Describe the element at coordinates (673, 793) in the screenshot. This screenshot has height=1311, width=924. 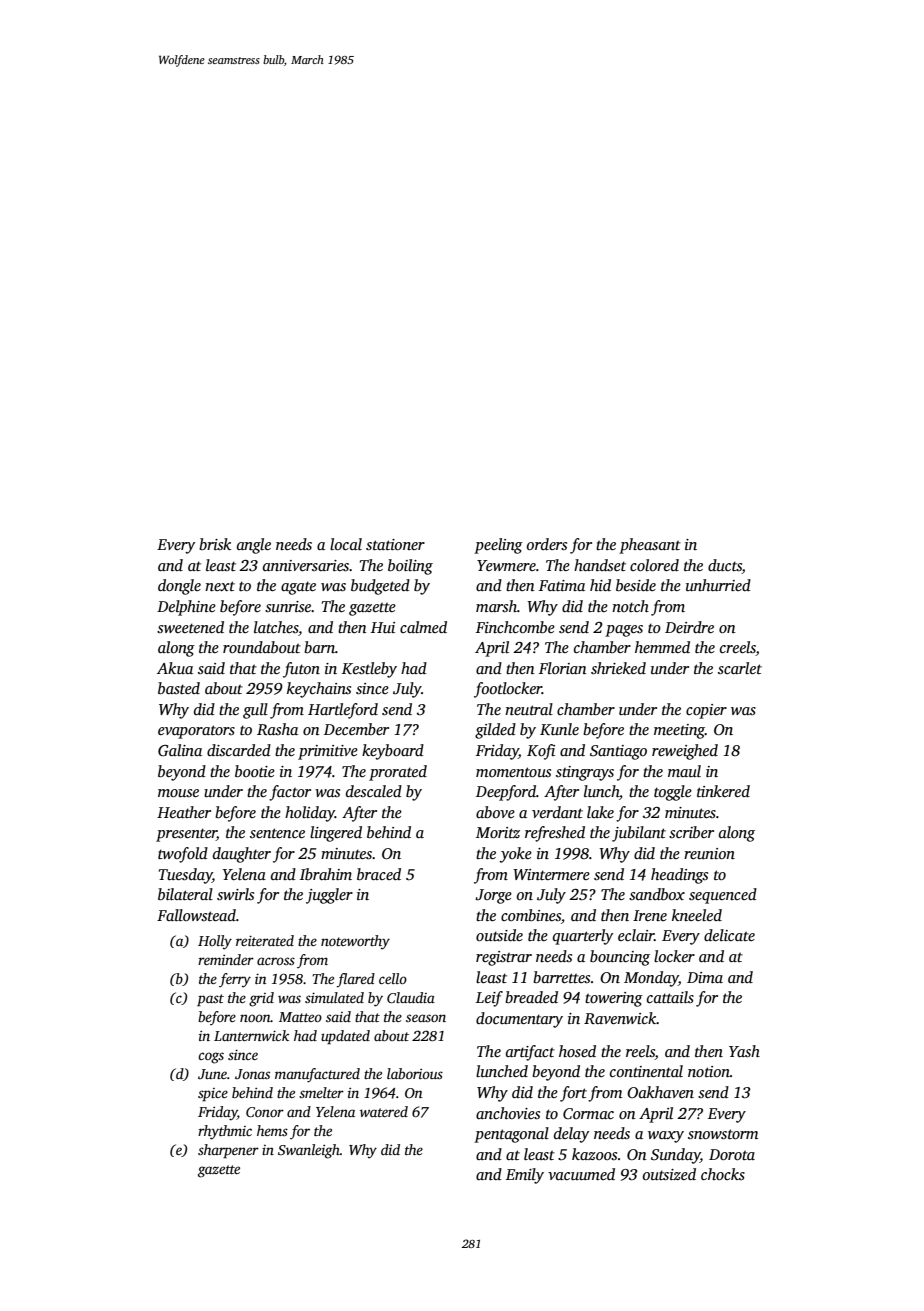
I see `toggle` at that location.
